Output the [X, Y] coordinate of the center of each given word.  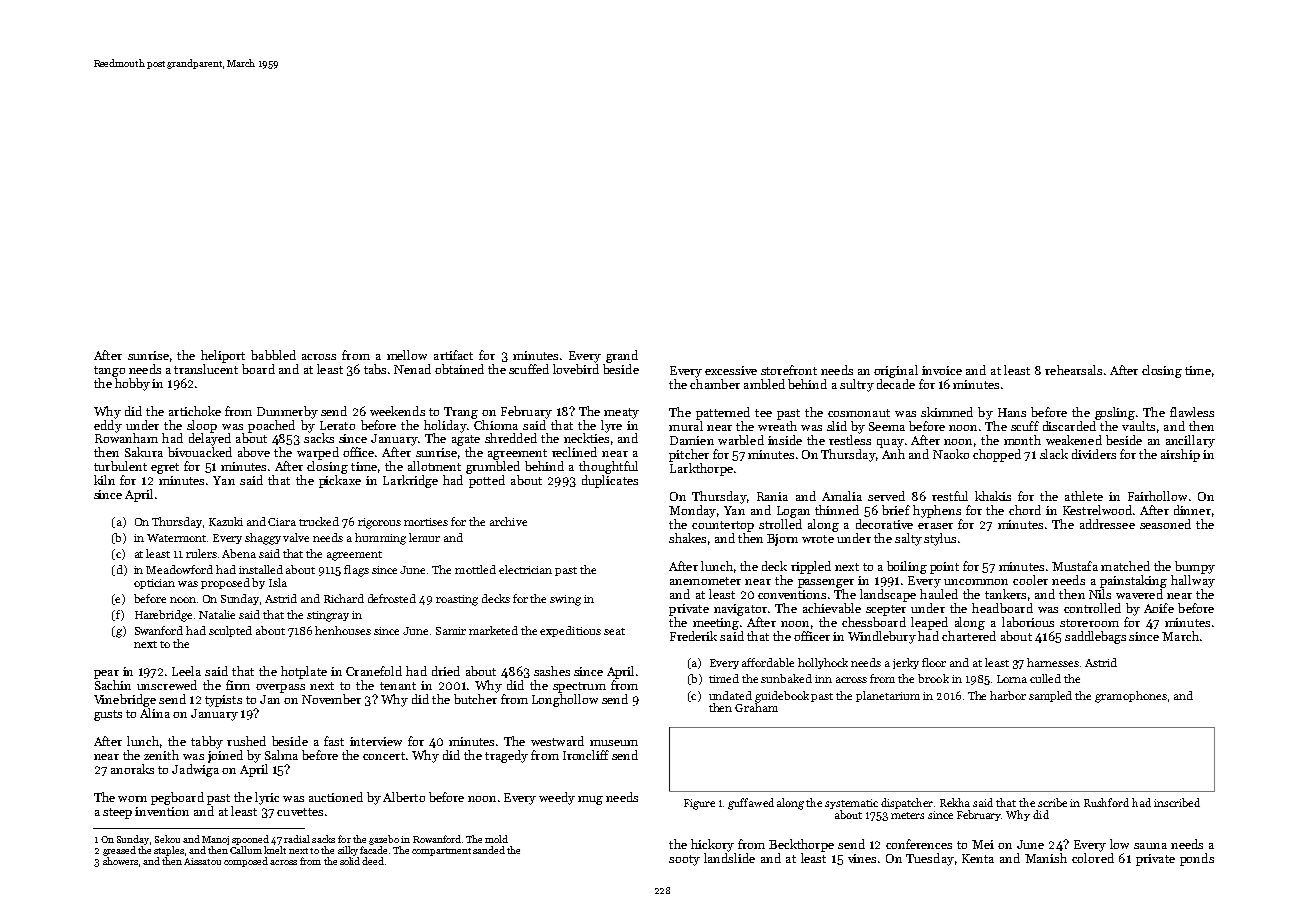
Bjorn [782, 540]
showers [120, 861]
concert [384, 756]
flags [356, 571]
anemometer [705, 581]
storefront [789, 370]
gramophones [1131, 697]
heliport [223, 356]
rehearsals [1073, 370]
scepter [886, 610]
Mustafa [1075, 566]
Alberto [404, 797]
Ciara [282, 522]
